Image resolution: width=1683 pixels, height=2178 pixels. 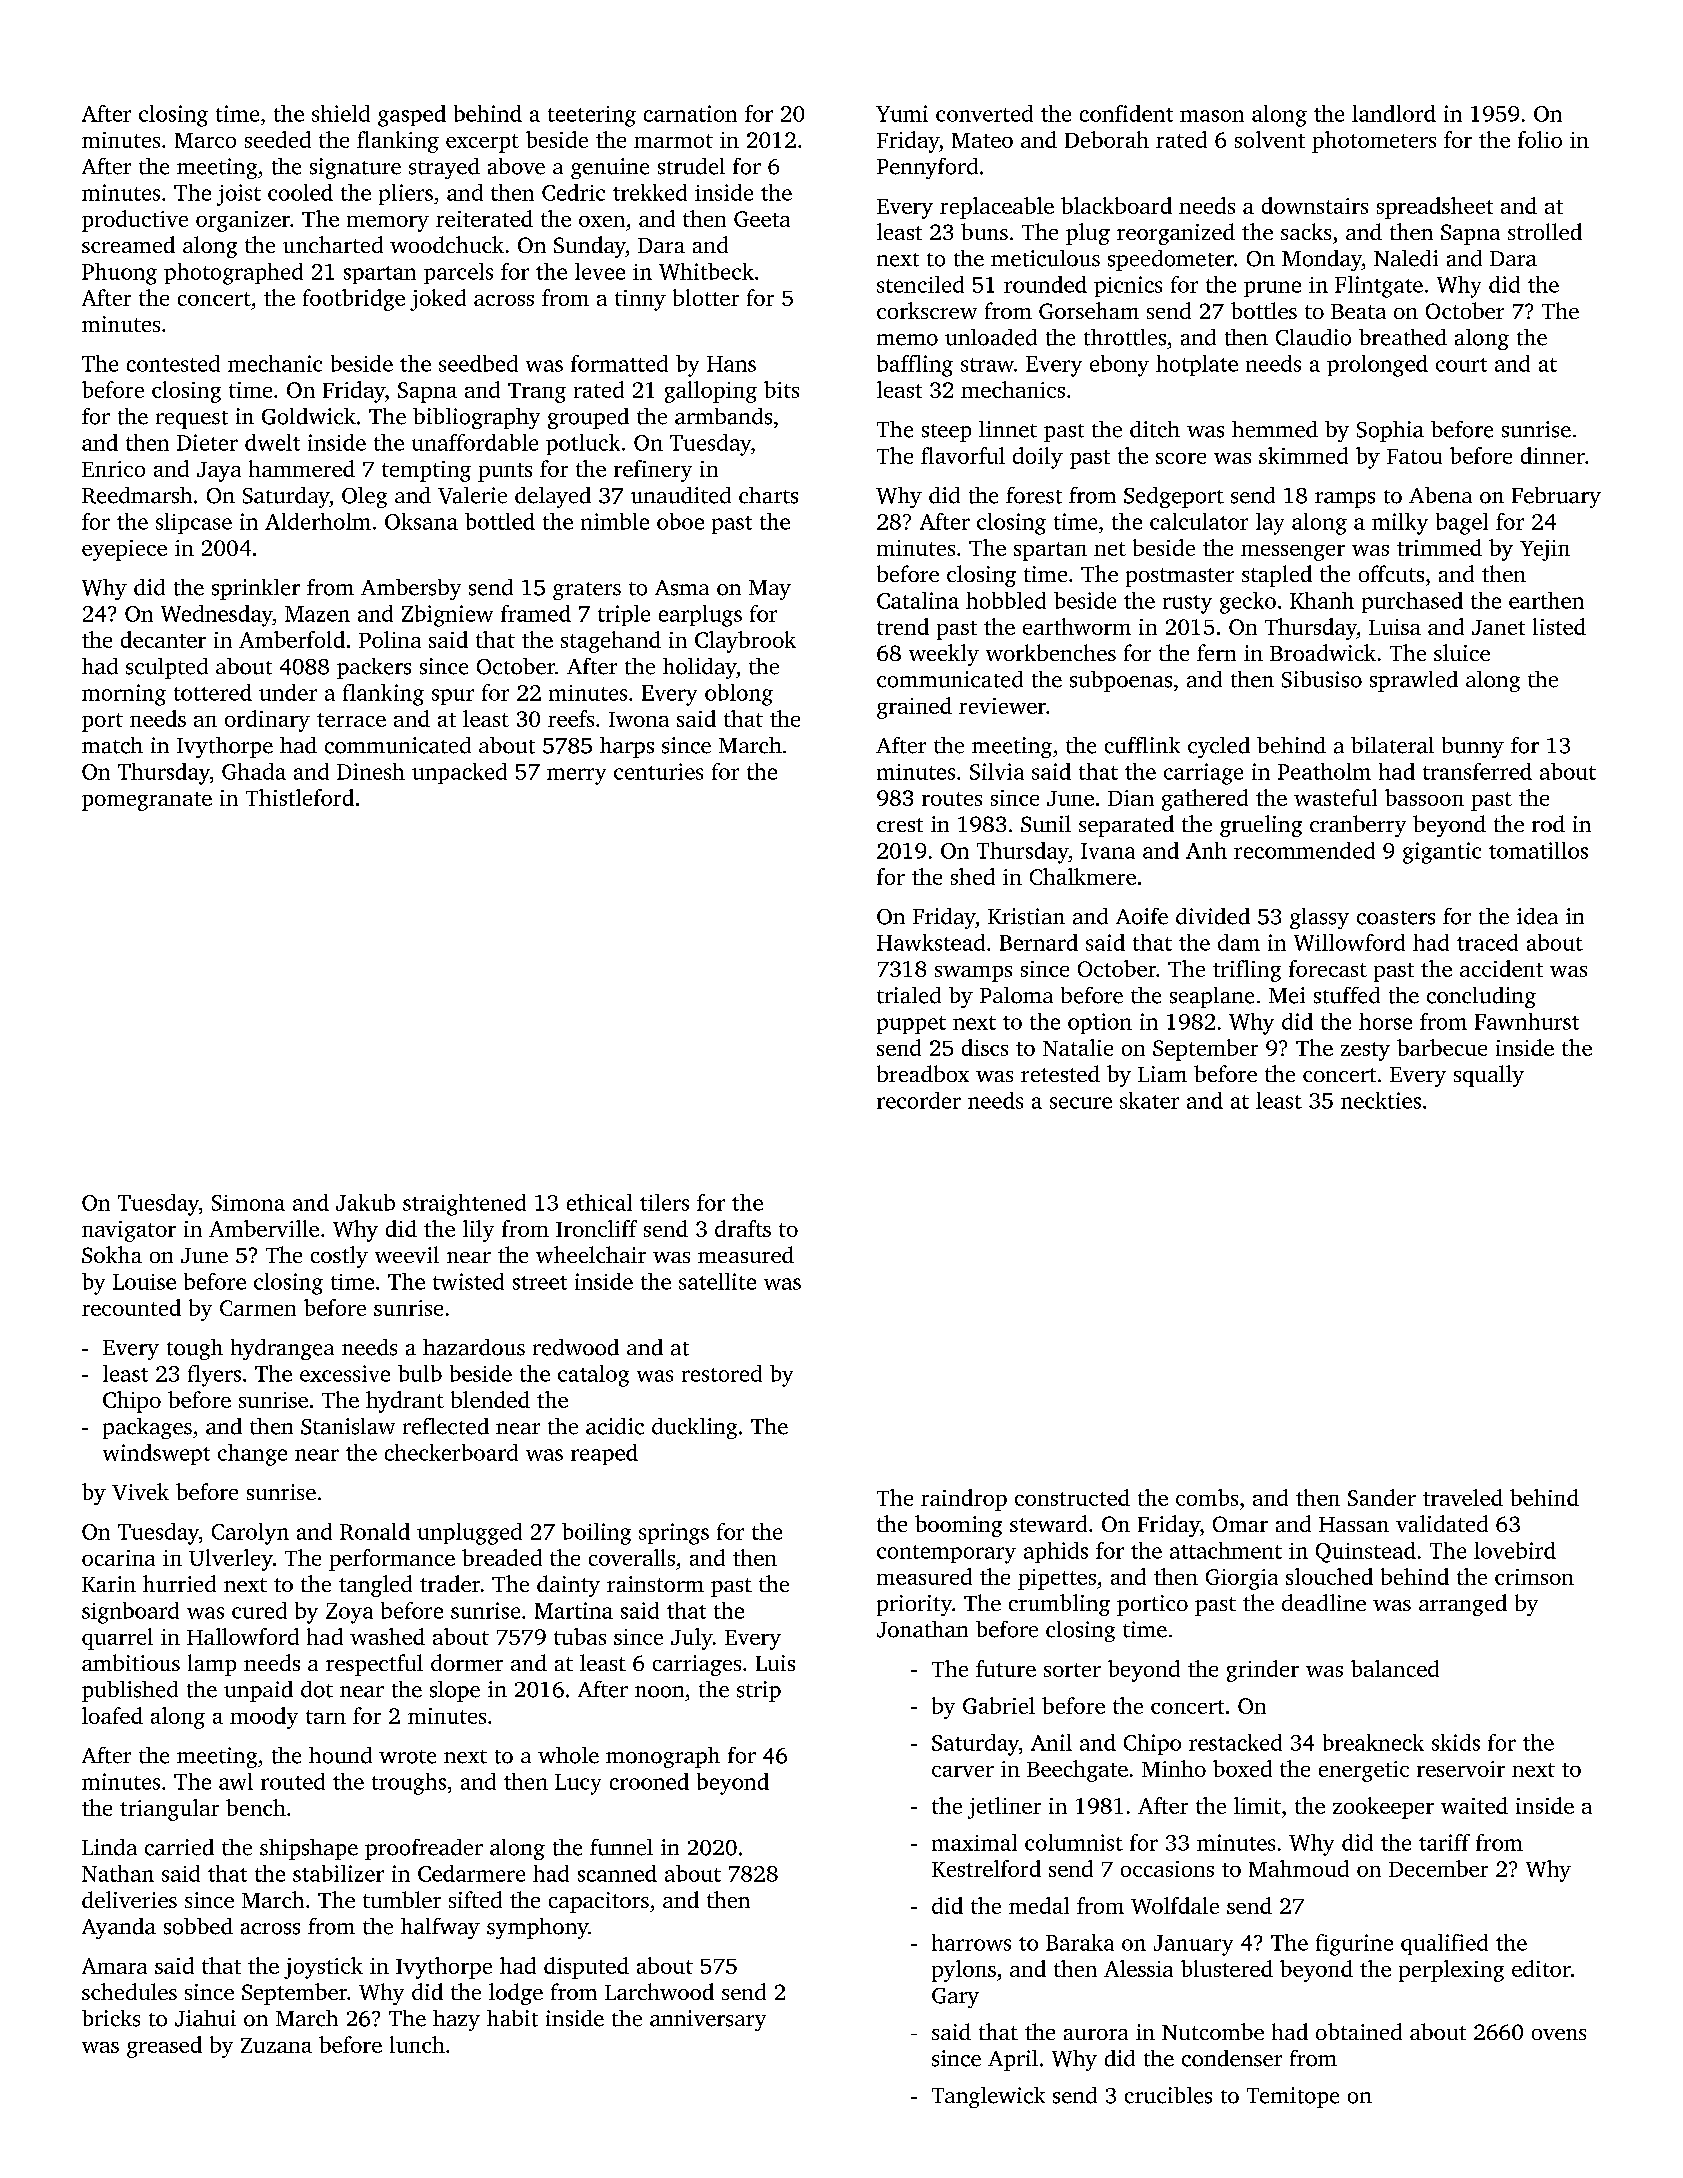 I want to click on Amberville, so click(x=264, y=1228).
